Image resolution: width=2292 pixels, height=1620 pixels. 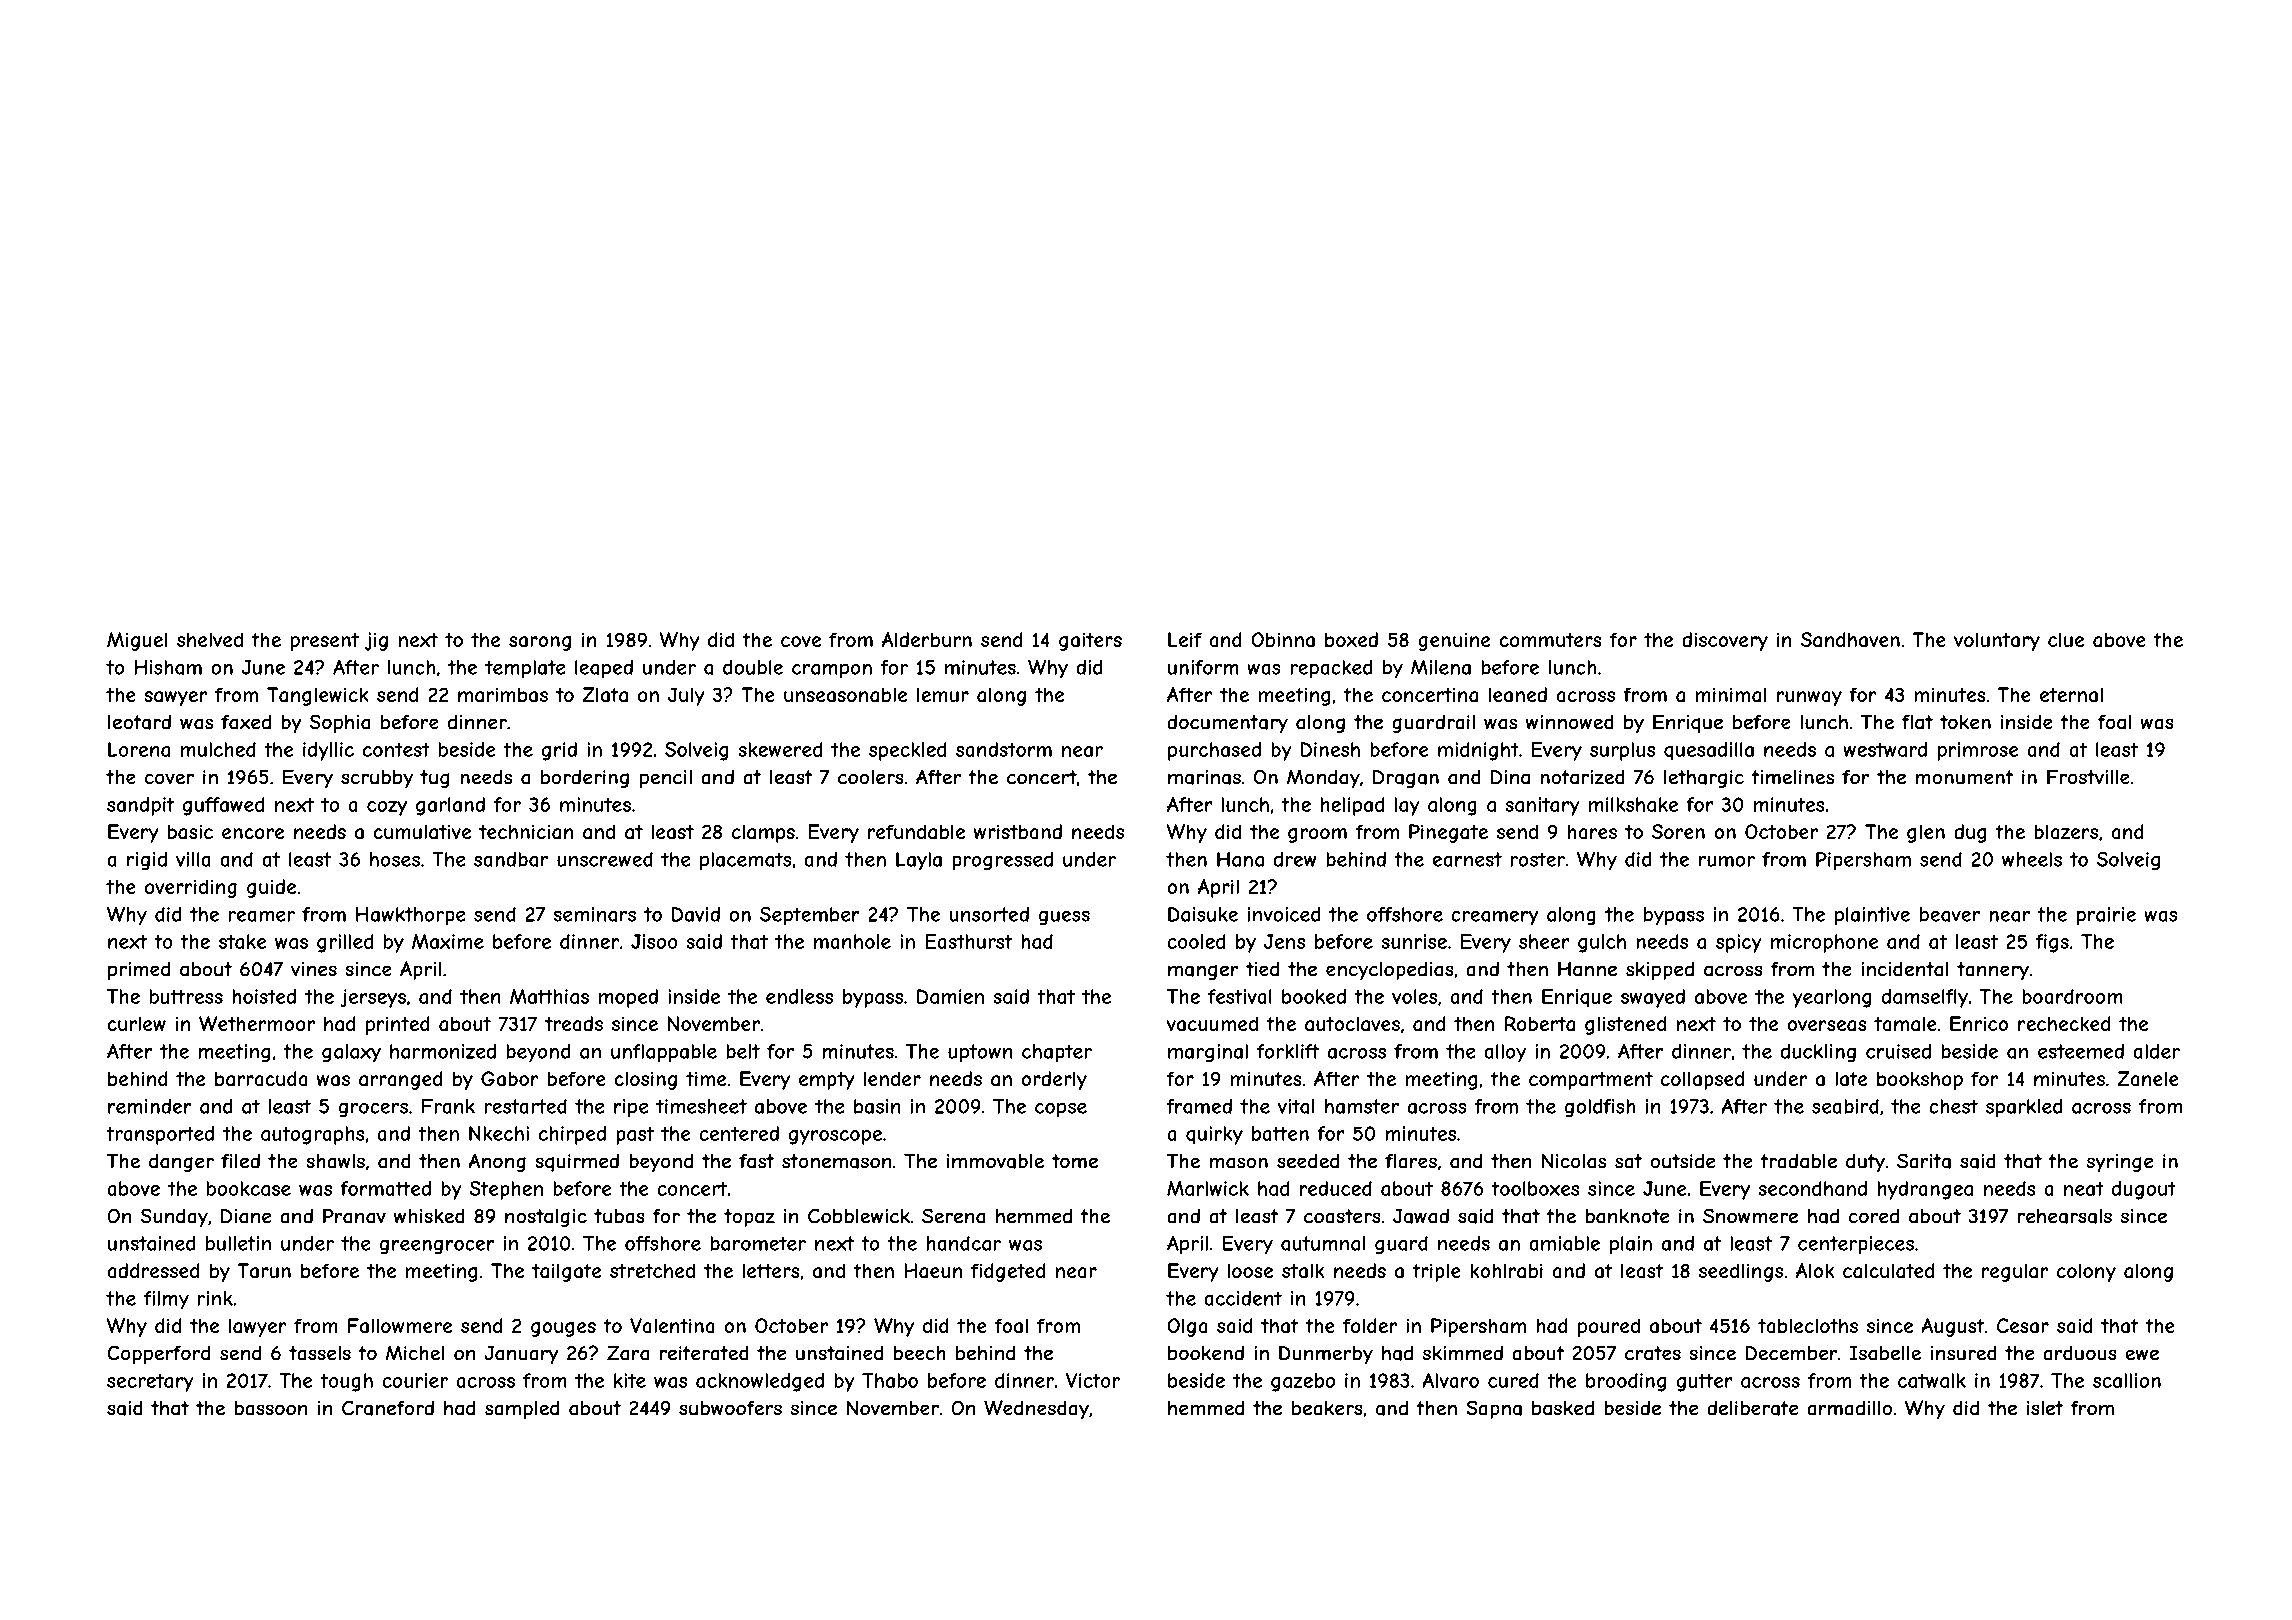 I want to click on wristband, so click(x=1018, y=831).
